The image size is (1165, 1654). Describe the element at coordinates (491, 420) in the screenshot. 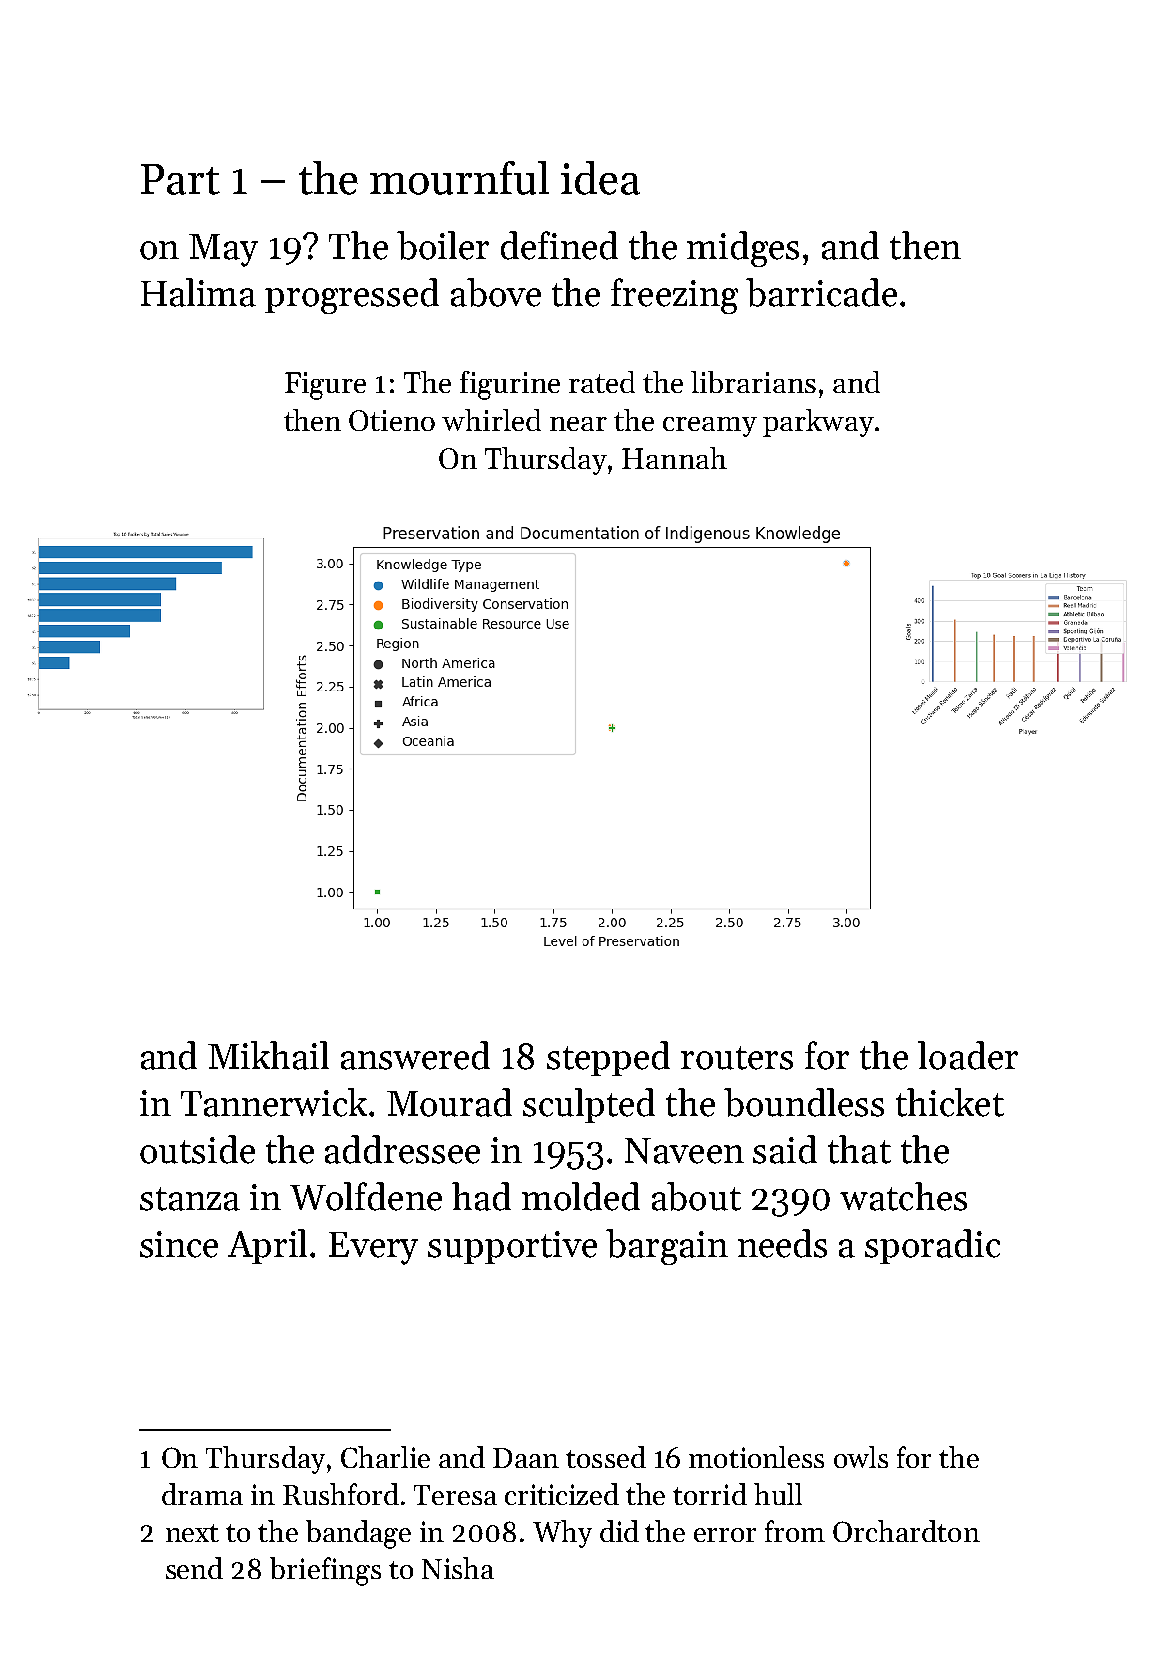

I see `whirled` at that location.
